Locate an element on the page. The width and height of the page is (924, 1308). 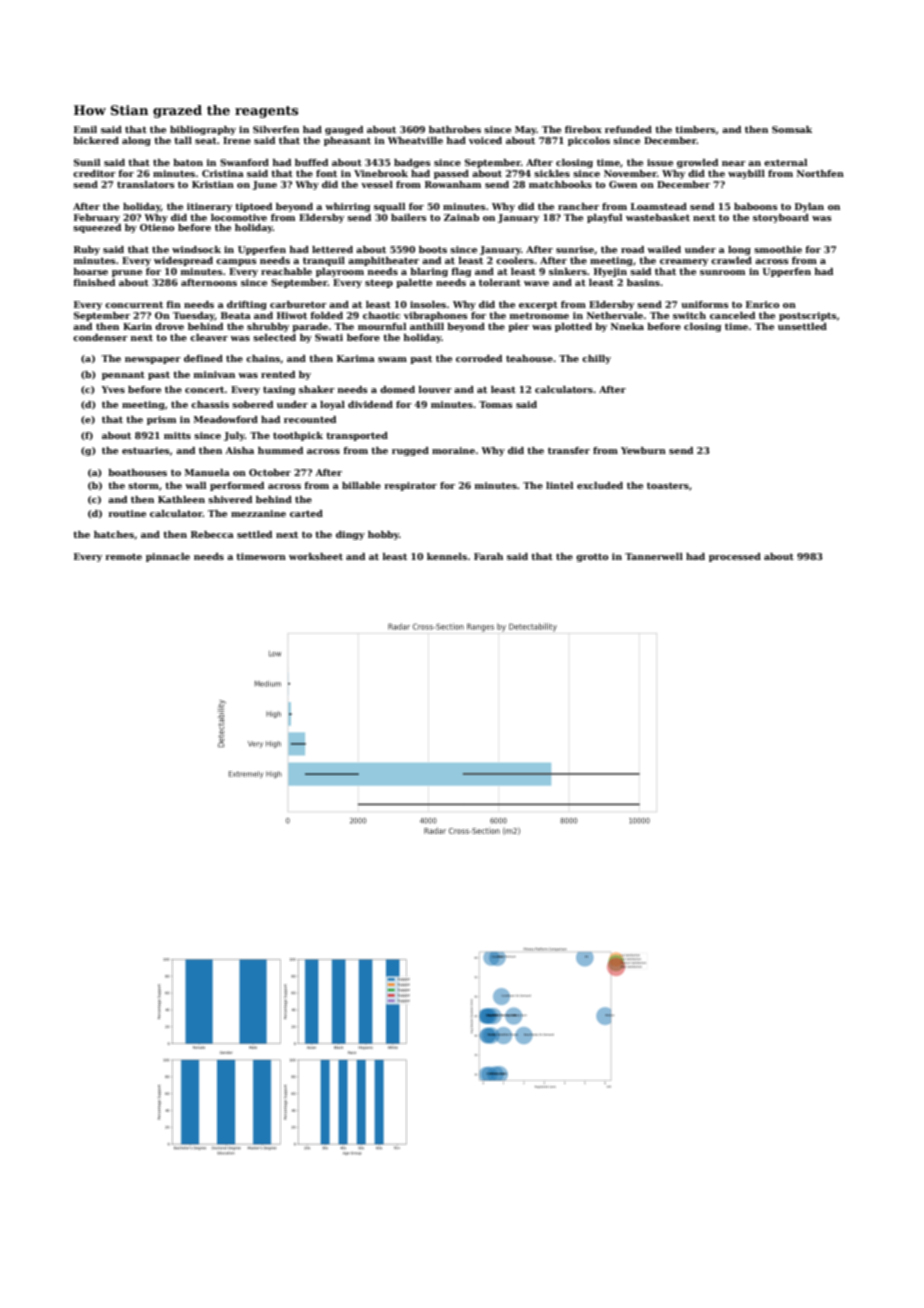
sunroom is located at coordinates (722, 272).
